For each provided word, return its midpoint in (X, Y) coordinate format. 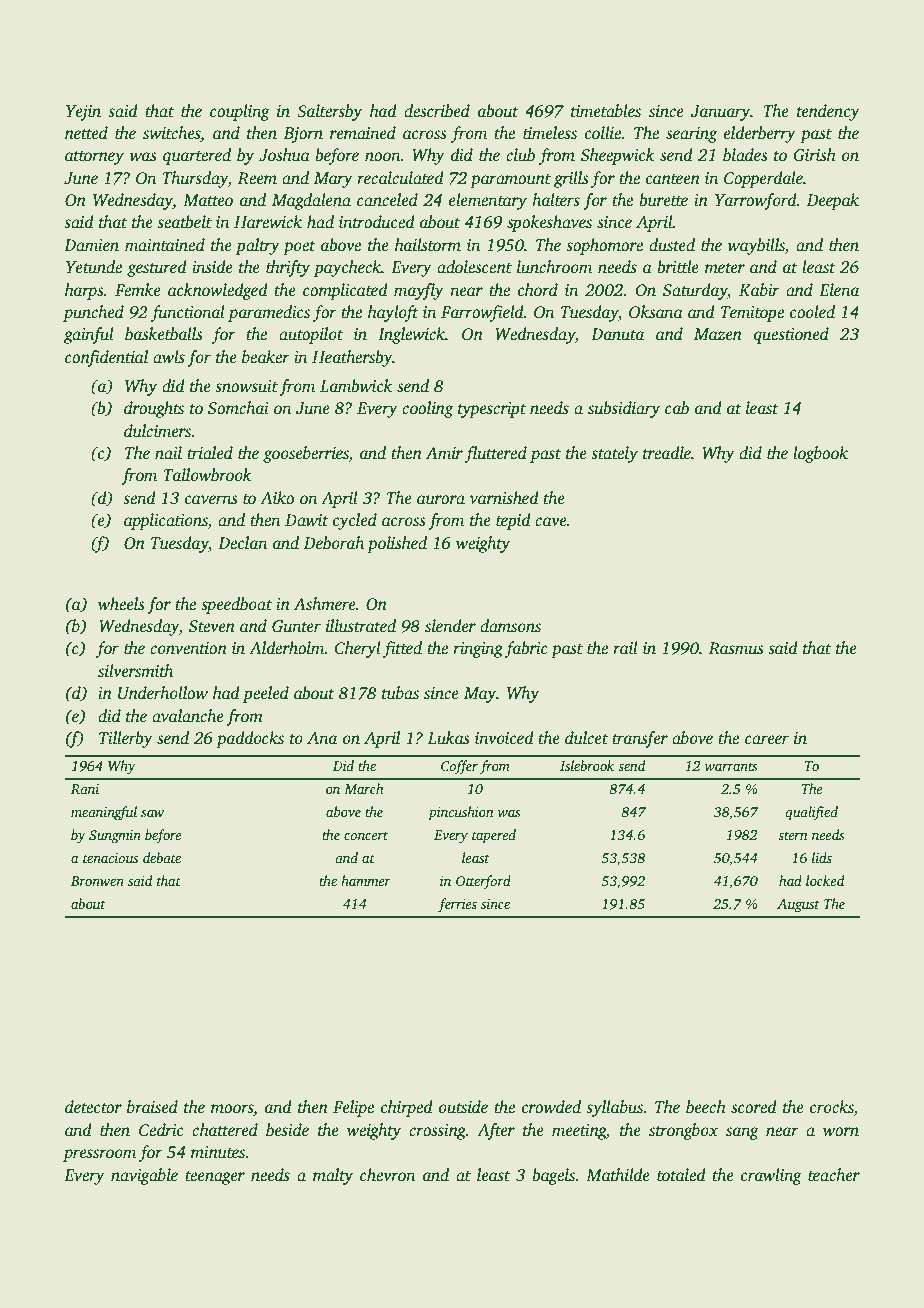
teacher (834, 1175)
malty (333, 1176)
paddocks (250, 739)
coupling (240, 112)
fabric (526, 649)
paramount (510, 181)
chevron (387, 1175)
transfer (640, 739)
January (720, 113)
